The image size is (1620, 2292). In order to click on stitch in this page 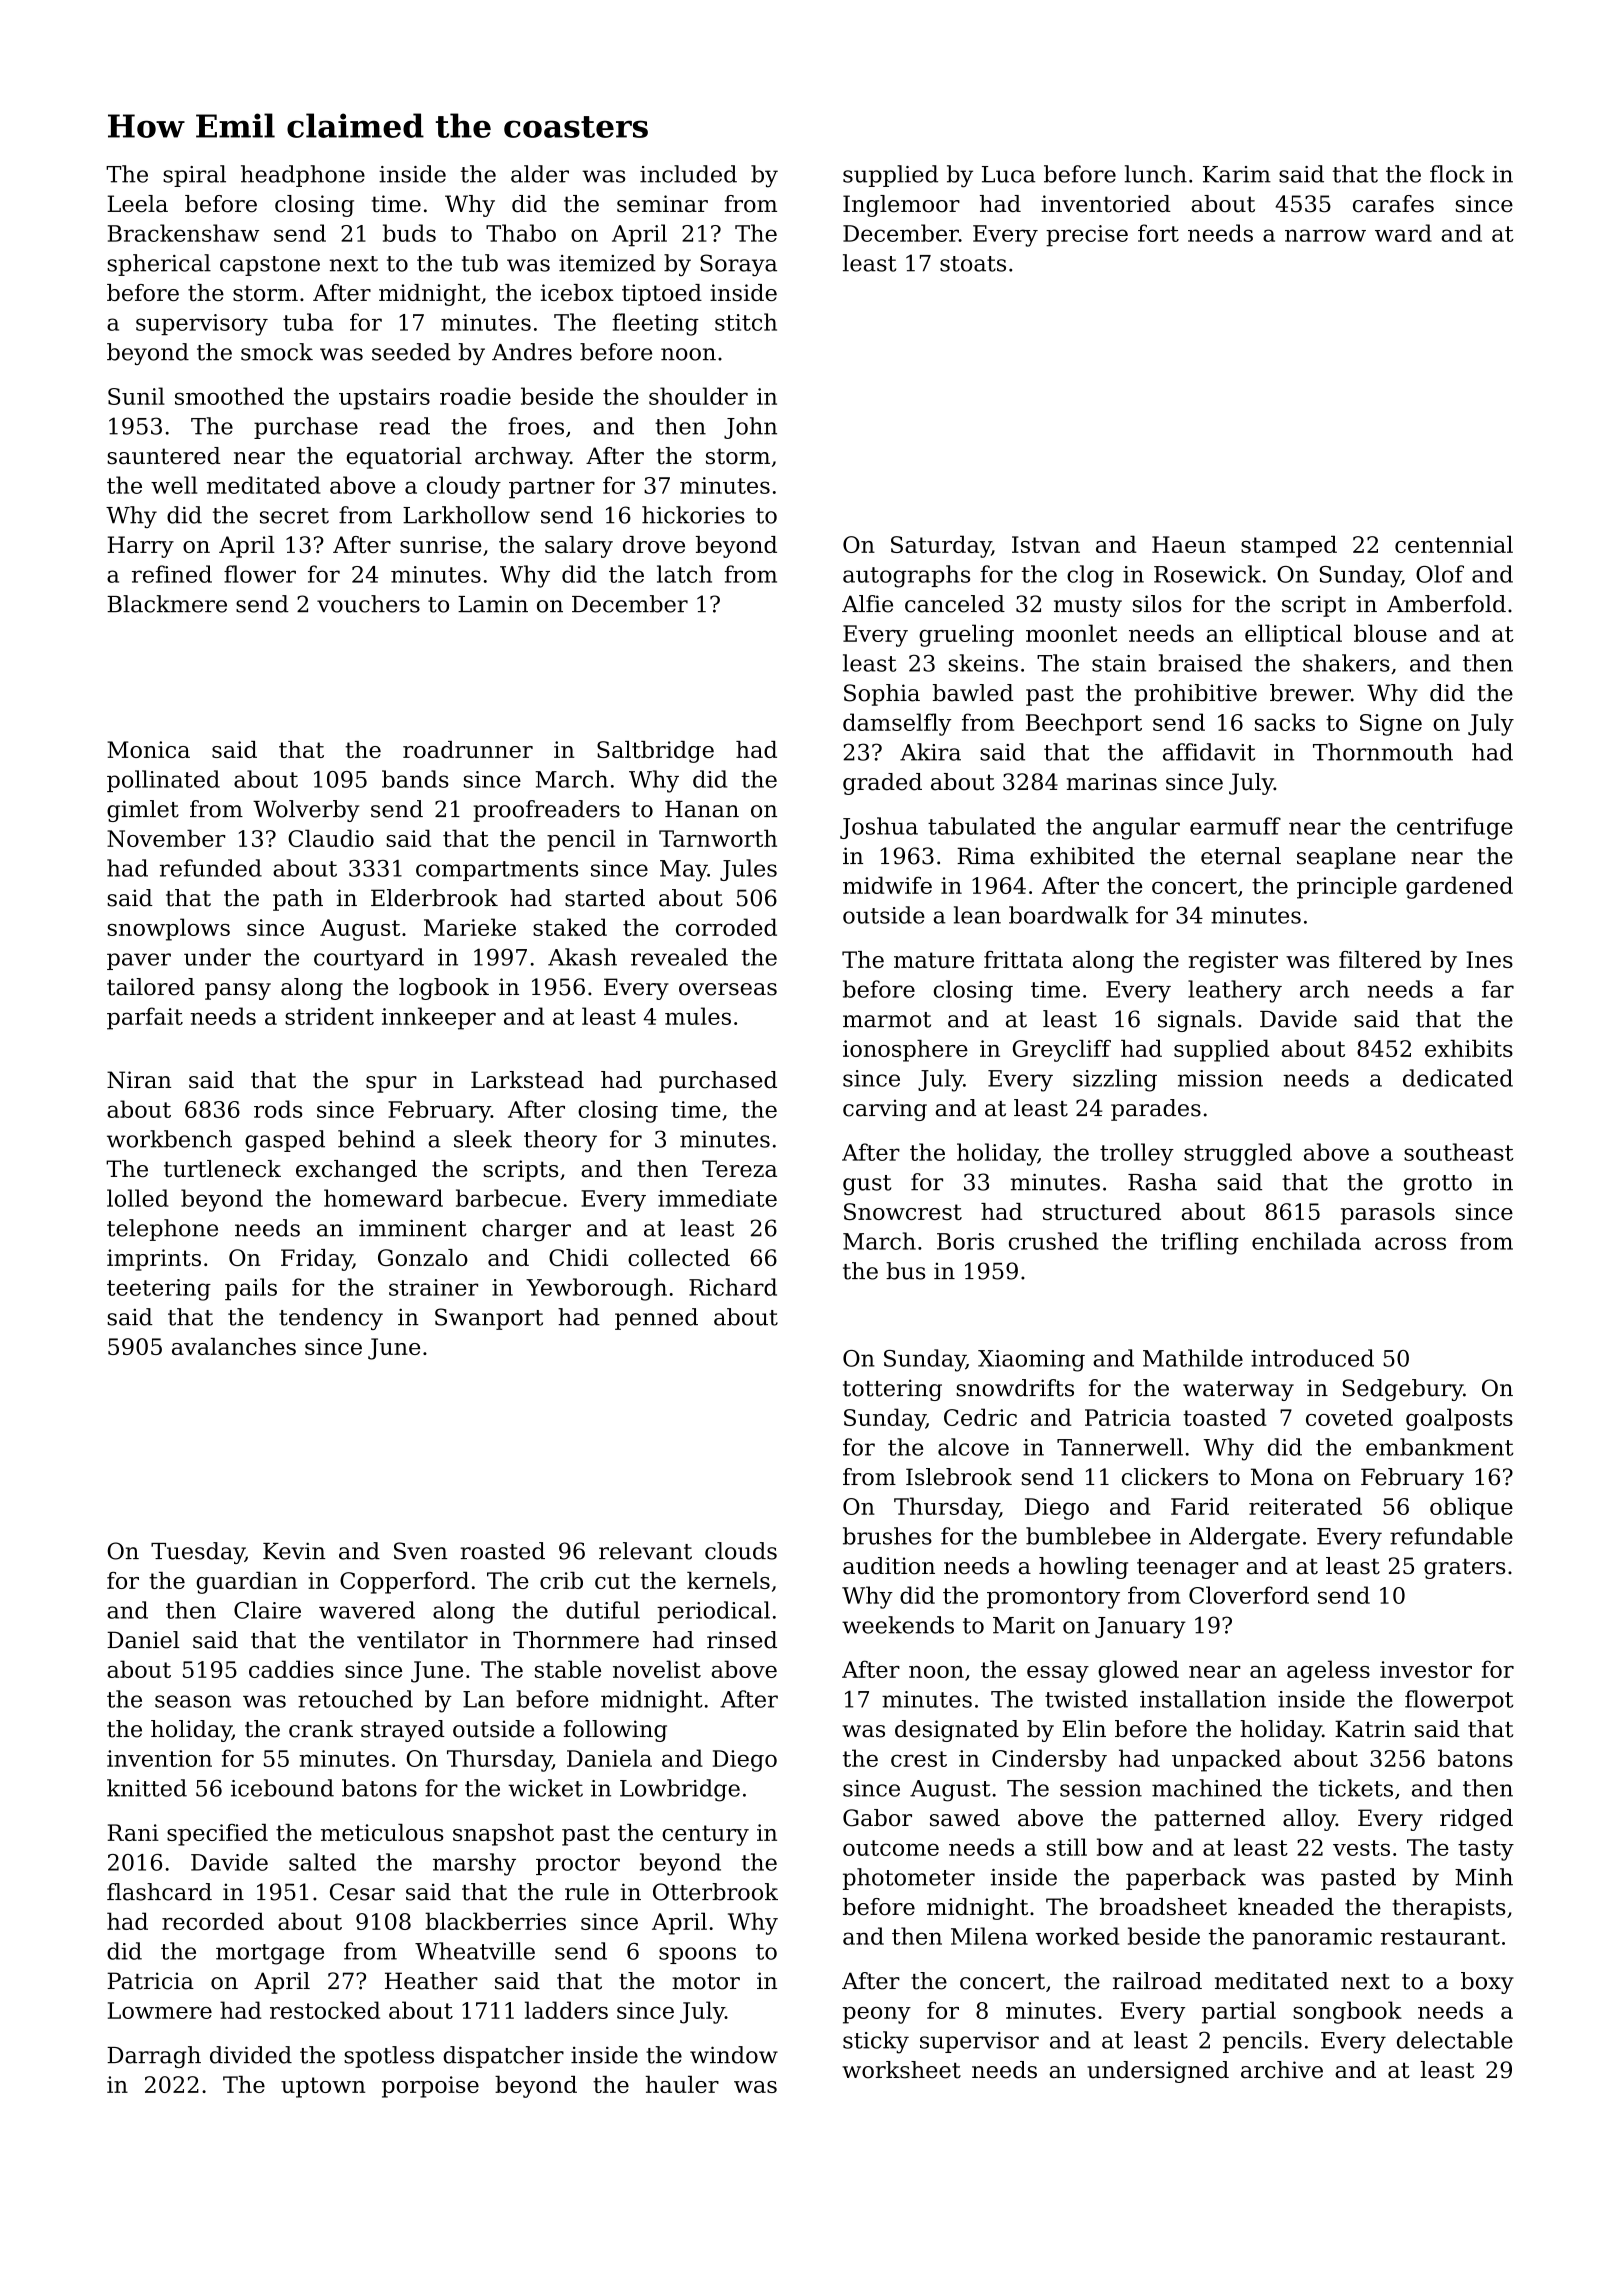, I will do `click(746, 322)`.
